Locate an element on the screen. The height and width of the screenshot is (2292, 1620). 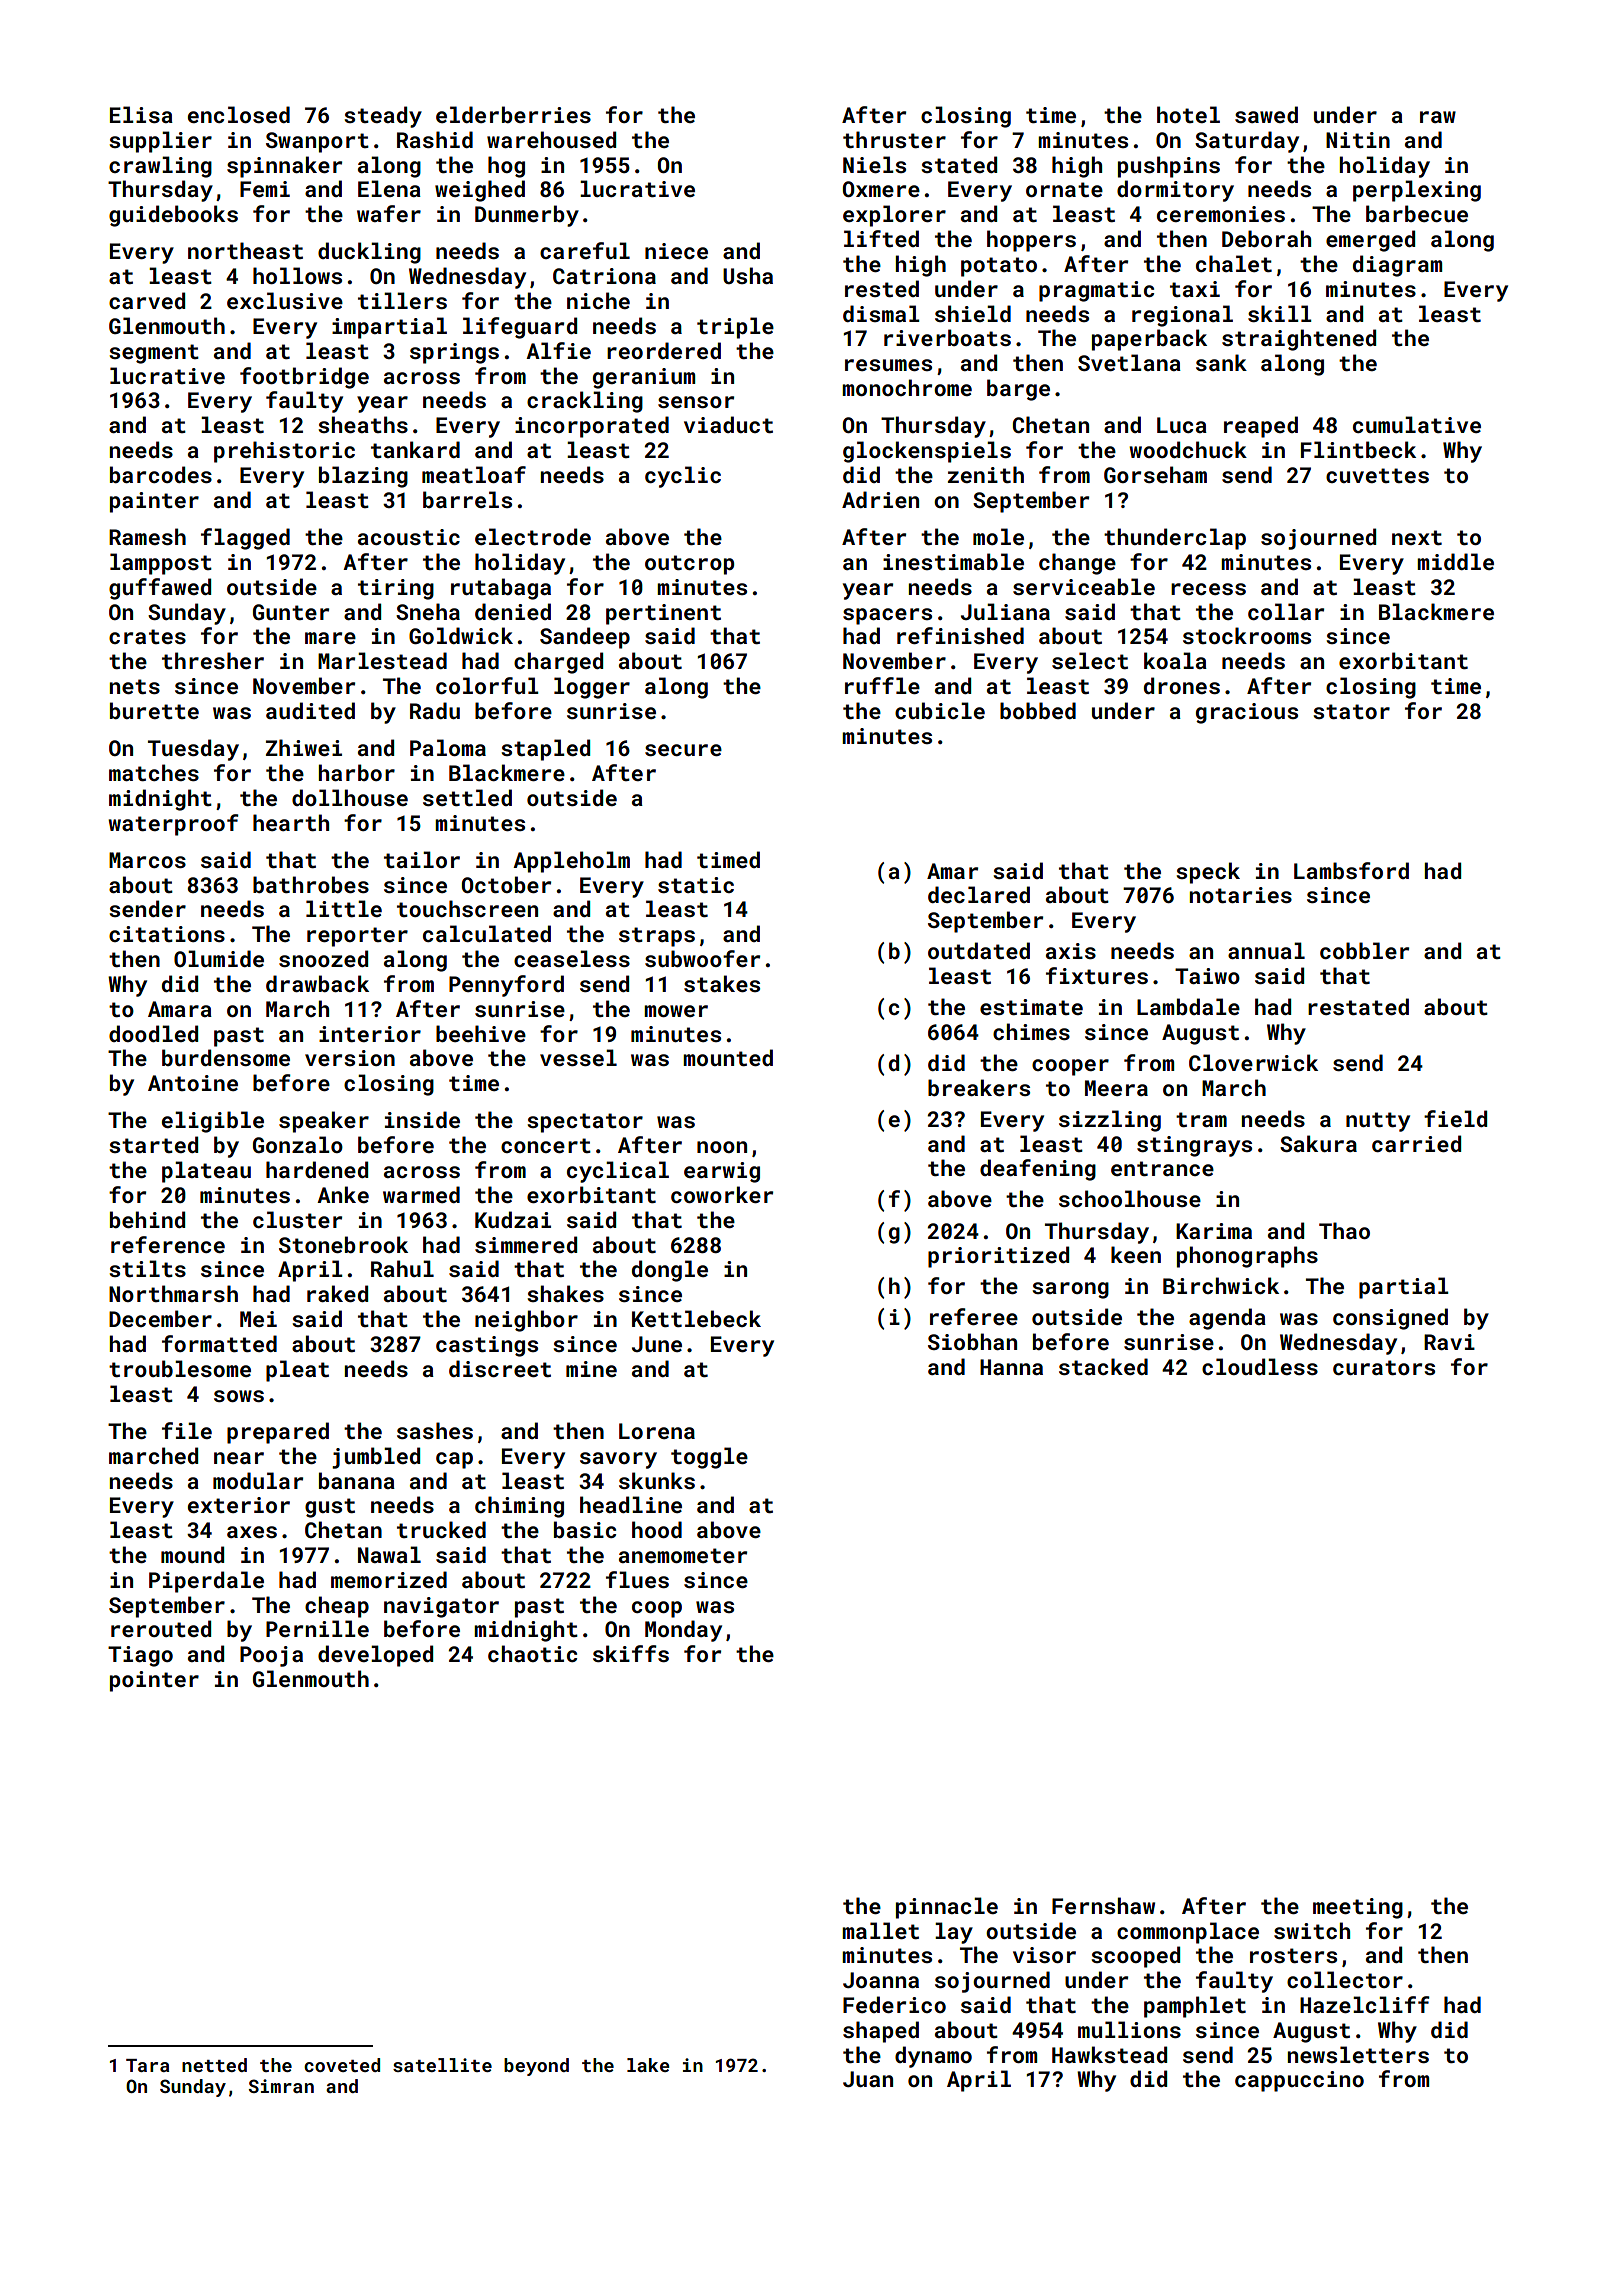
middle is located at coordinates (1455, 561).
